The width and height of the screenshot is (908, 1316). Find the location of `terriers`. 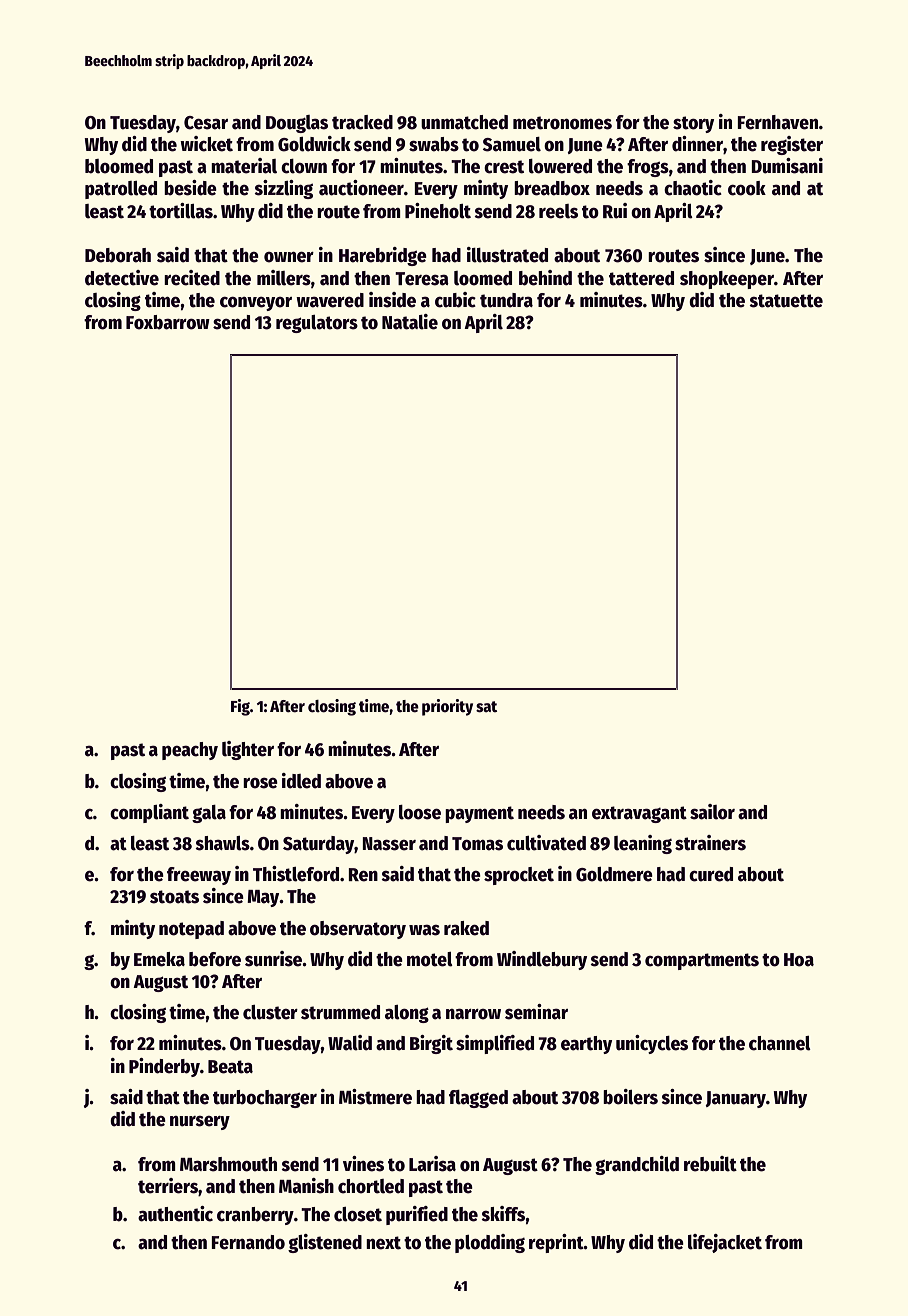

terriers is located at coordinates (168, 1186).
